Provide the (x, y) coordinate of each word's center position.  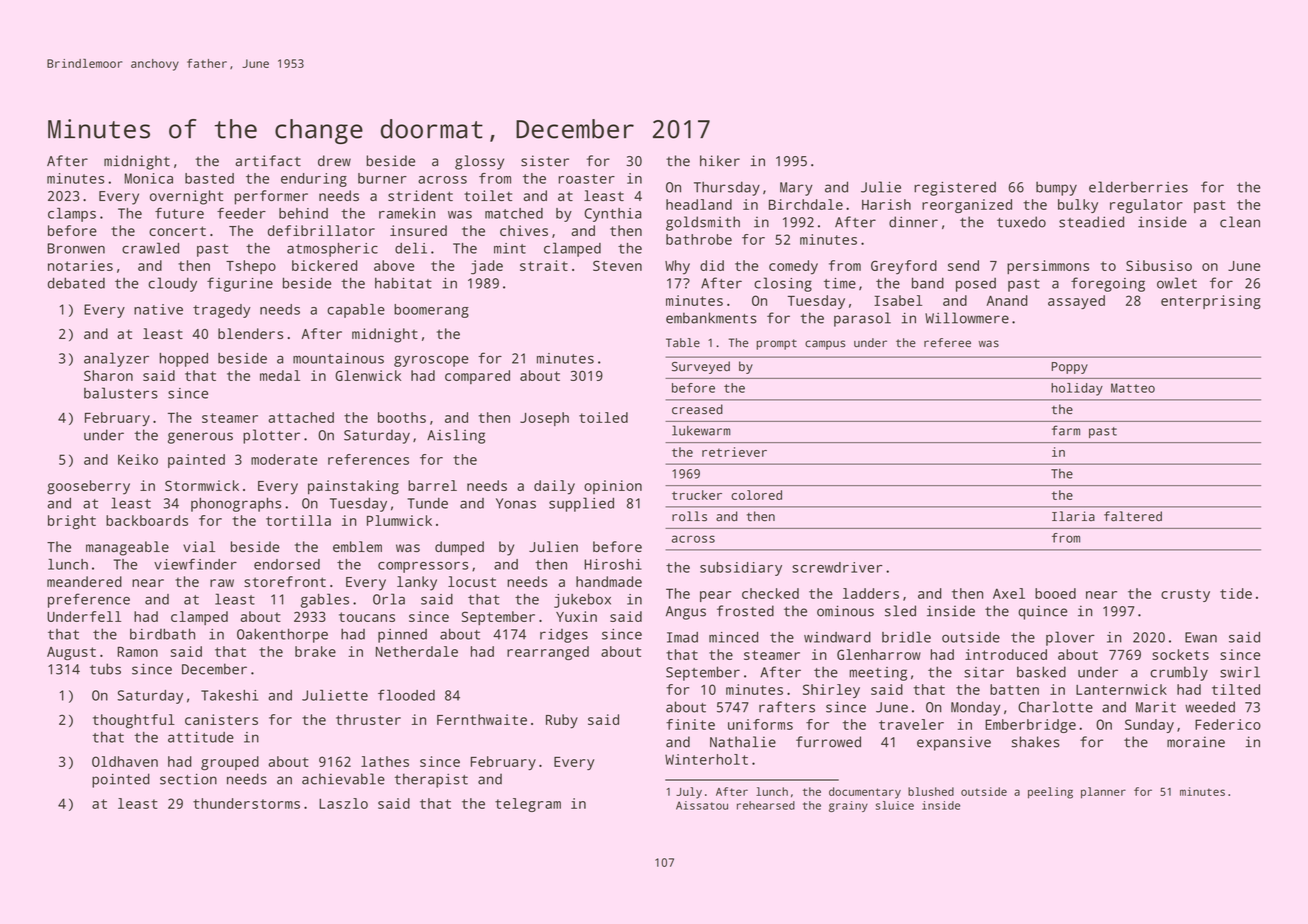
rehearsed (766, 805)
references (368, 459)
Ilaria (1073, 516)
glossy (479, 162)
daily (554, 487)
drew (334, 161)
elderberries (1138, 187)
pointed (121, 780)
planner (1103, 793)
